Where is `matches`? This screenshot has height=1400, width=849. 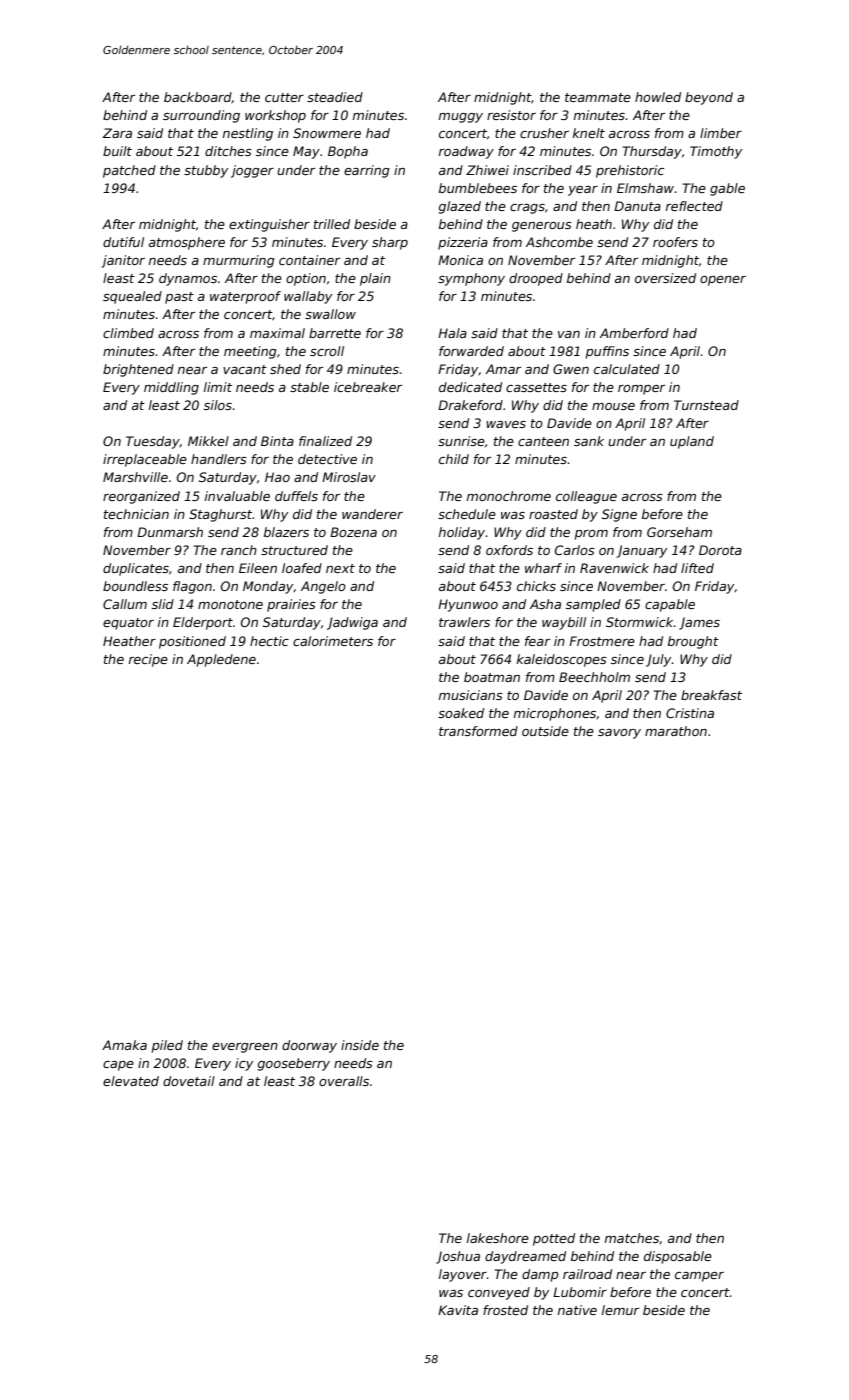
matches is located at coordinates (632, 1238).
